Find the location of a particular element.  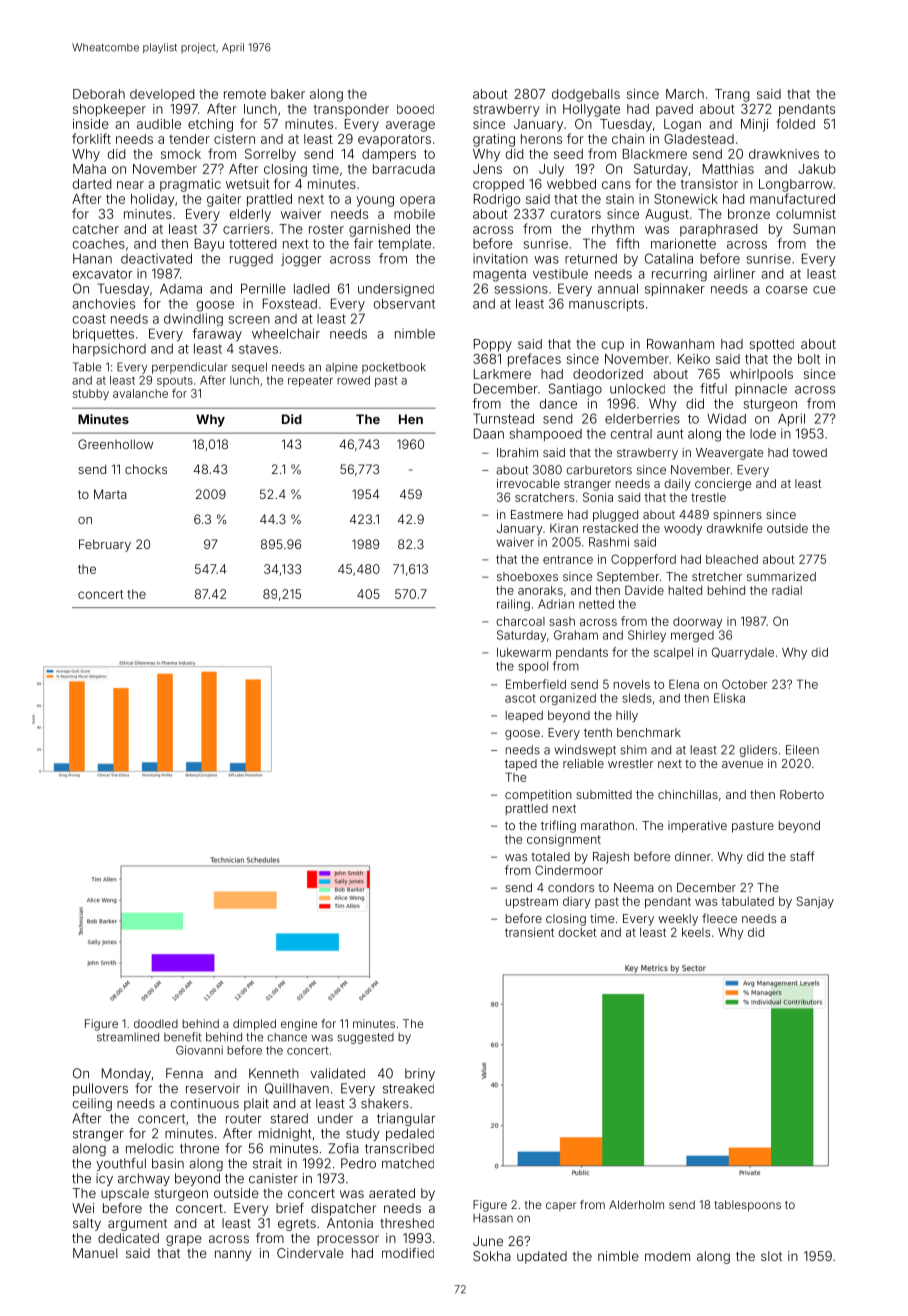

slot is located at coordinates (771, 1256).
